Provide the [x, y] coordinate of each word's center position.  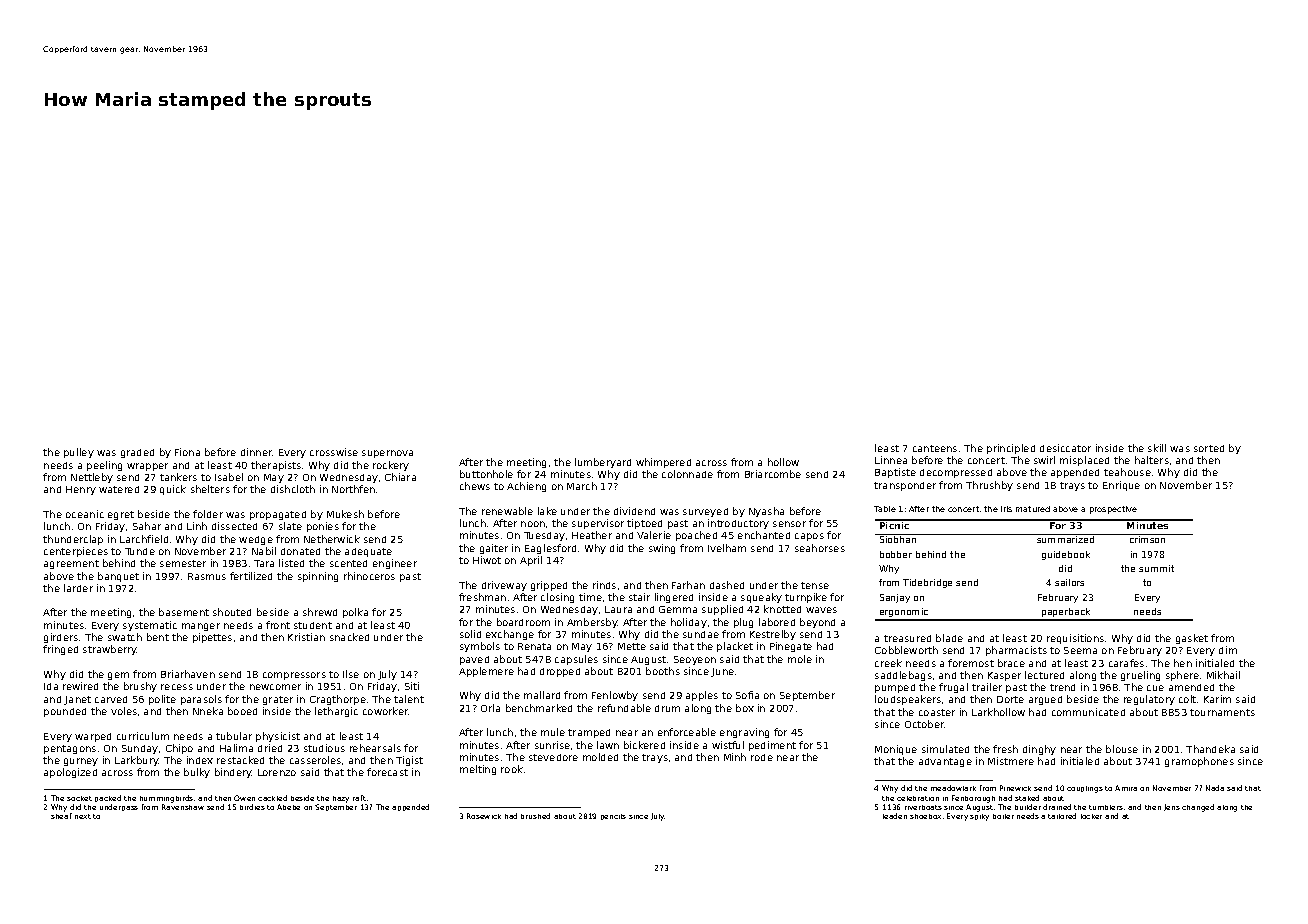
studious [324, 748]
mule [553, 732]
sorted [1209, 448]
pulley [79, 453]
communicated [1088, 712]
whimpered [663, 463]
